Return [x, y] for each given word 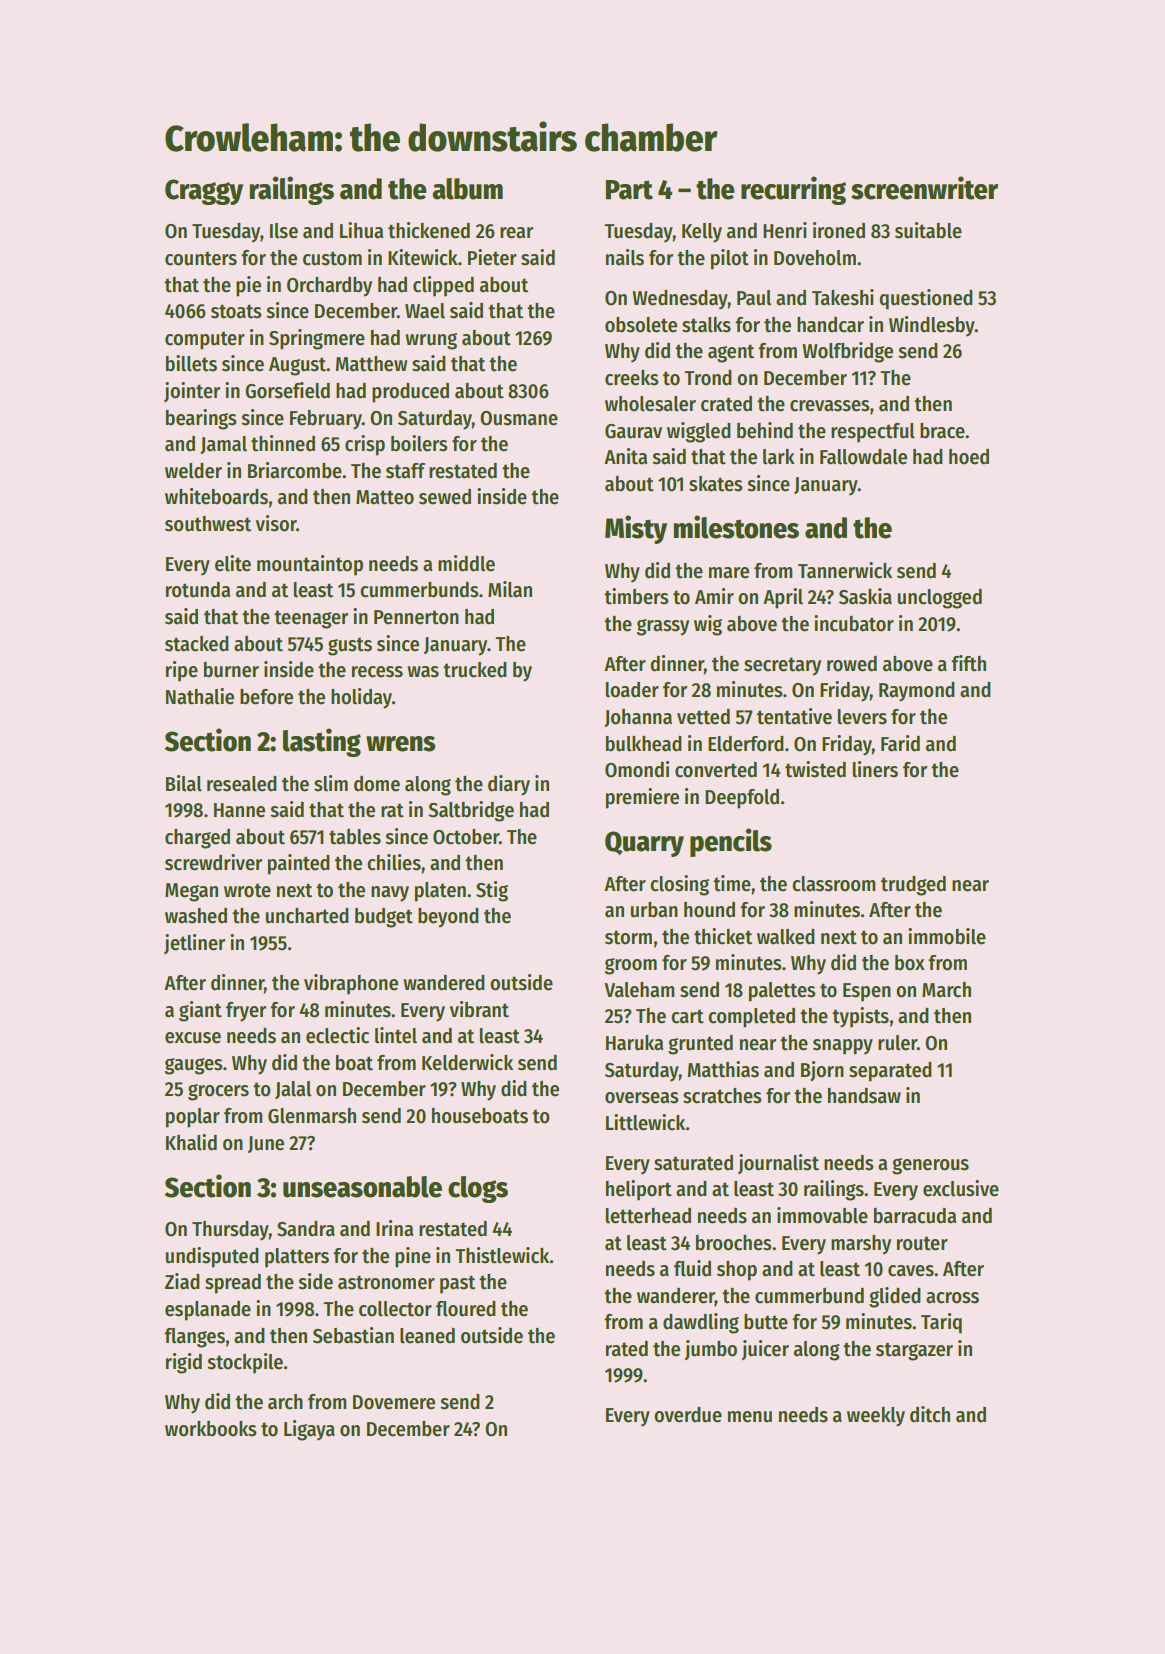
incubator [854, 623]
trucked [475, 670]
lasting [322, 742]
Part [629, 190]
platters [297, 1258]
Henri [785, 230]
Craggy [204, 192]
